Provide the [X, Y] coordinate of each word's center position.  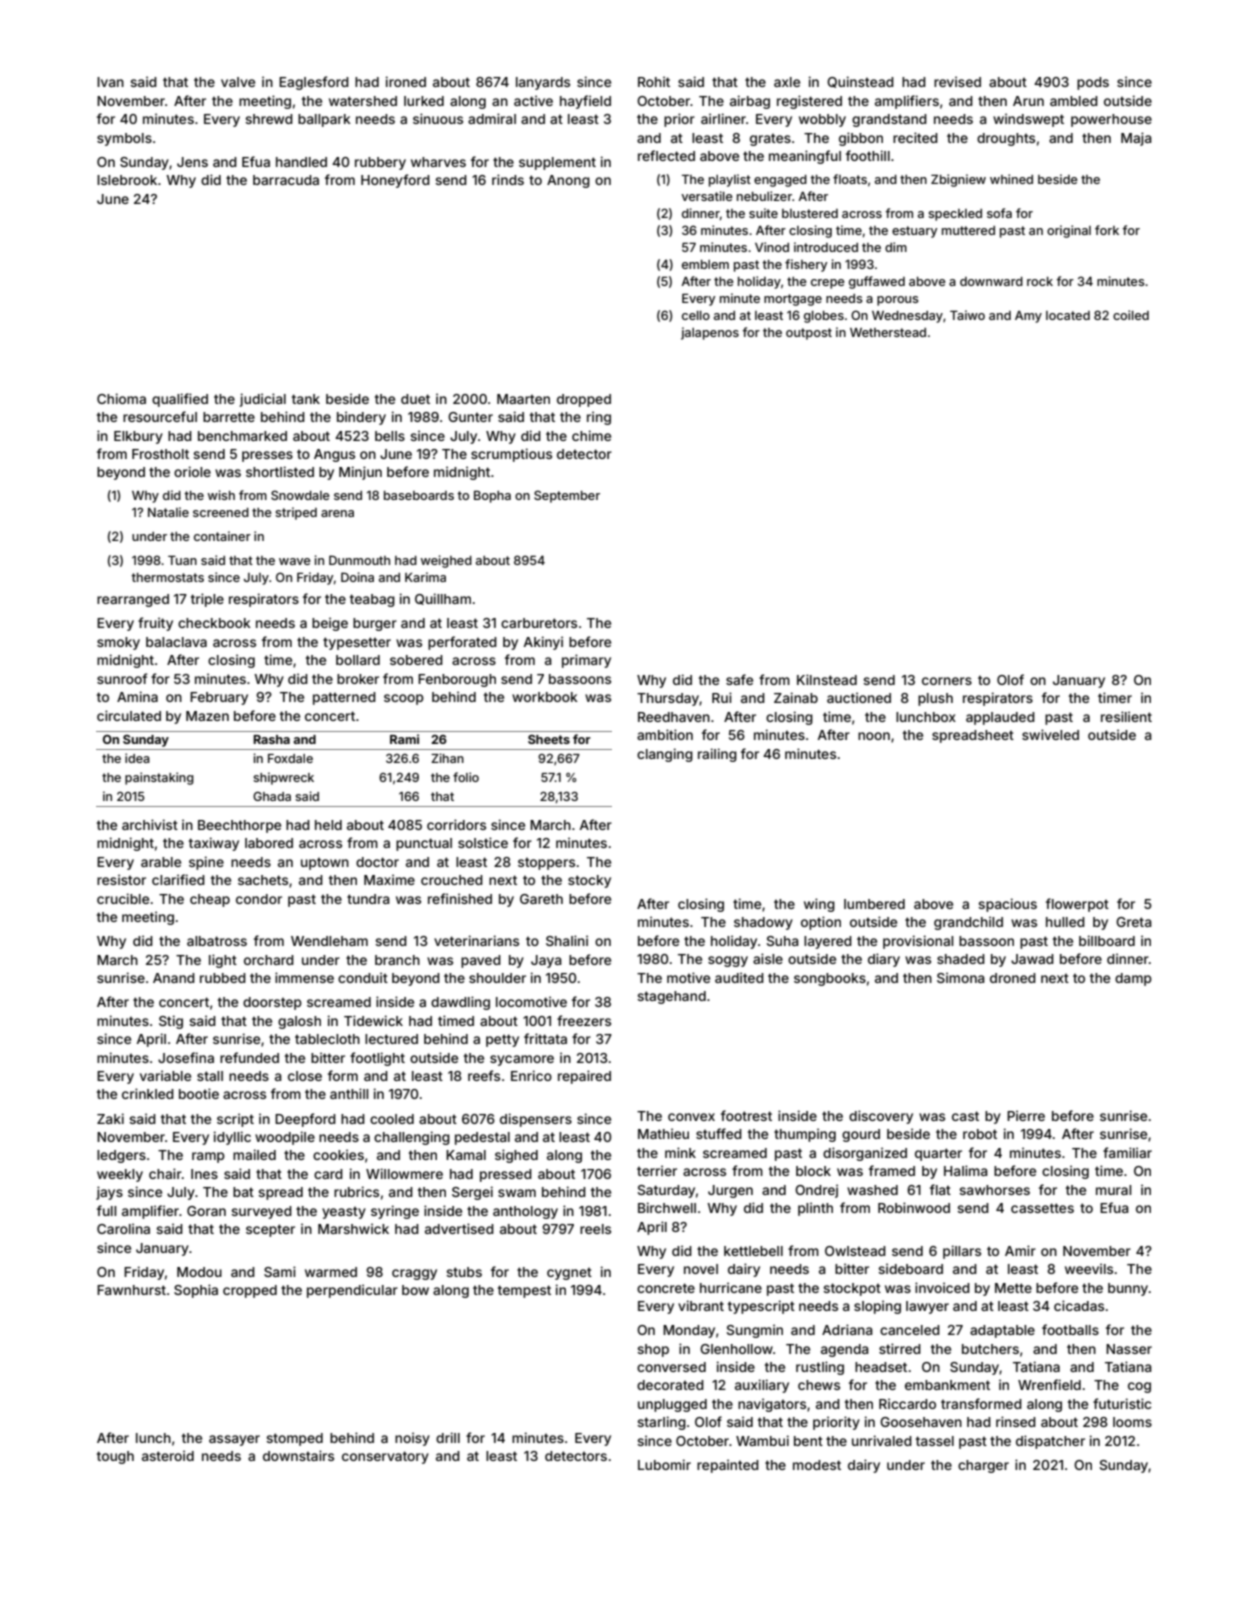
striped [296, 513]
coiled [1131, 315]
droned [1013, 978]
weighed [446, 561]
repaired [584, 1077]
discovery [881, 1117]
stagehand [671, 997]
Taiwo [967, 315]
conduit [363, 977]
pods [1093, 83]
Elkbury [138, 437]
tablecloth [327, 1039]
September [567, 496]
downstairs [298, 1455]
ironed [406, 81]
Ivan [110, 82]
